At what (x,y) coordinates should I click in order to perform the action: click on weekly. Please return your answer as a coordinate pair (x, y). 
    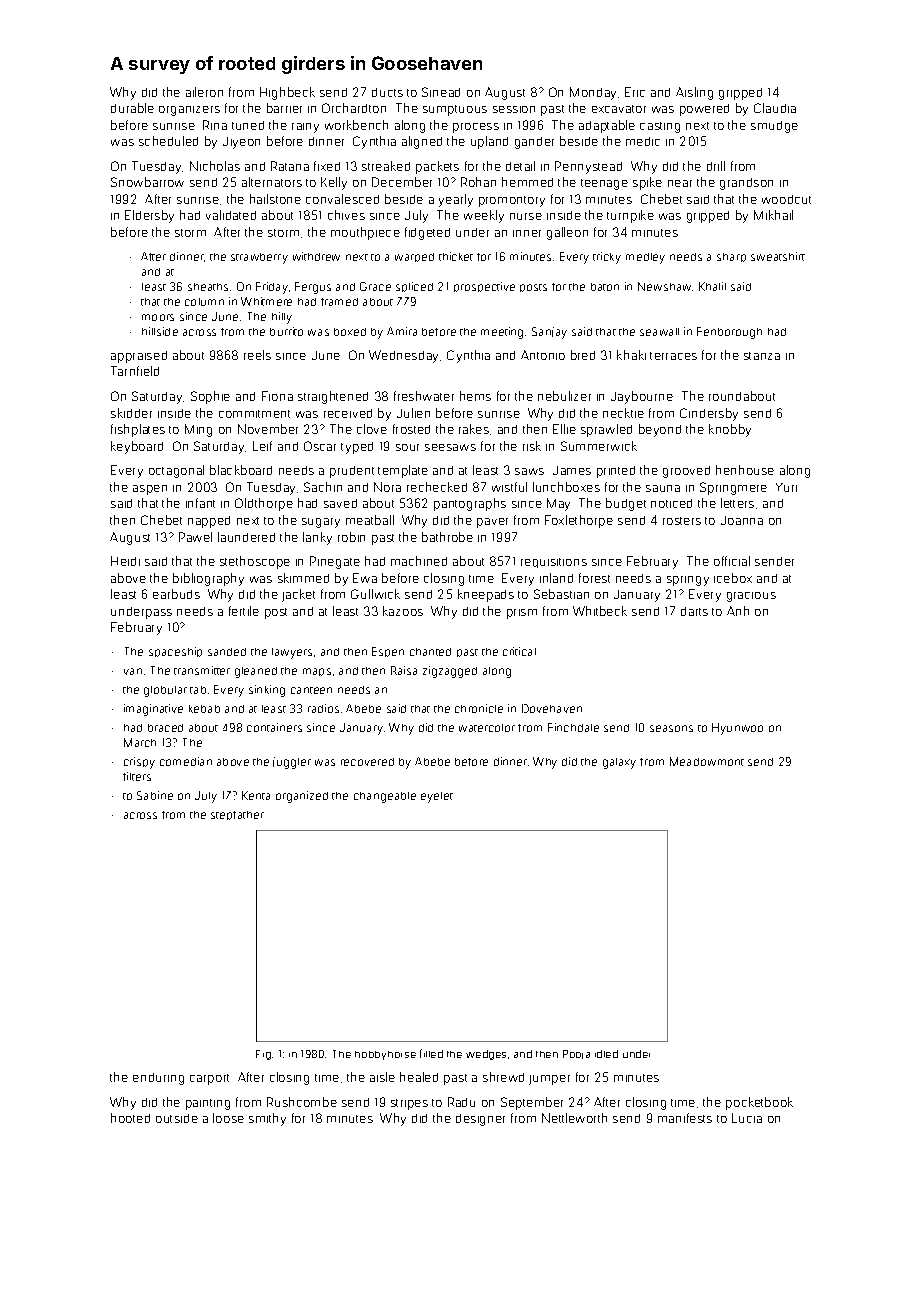
    Looking at the image, I should click on (484, 216).
